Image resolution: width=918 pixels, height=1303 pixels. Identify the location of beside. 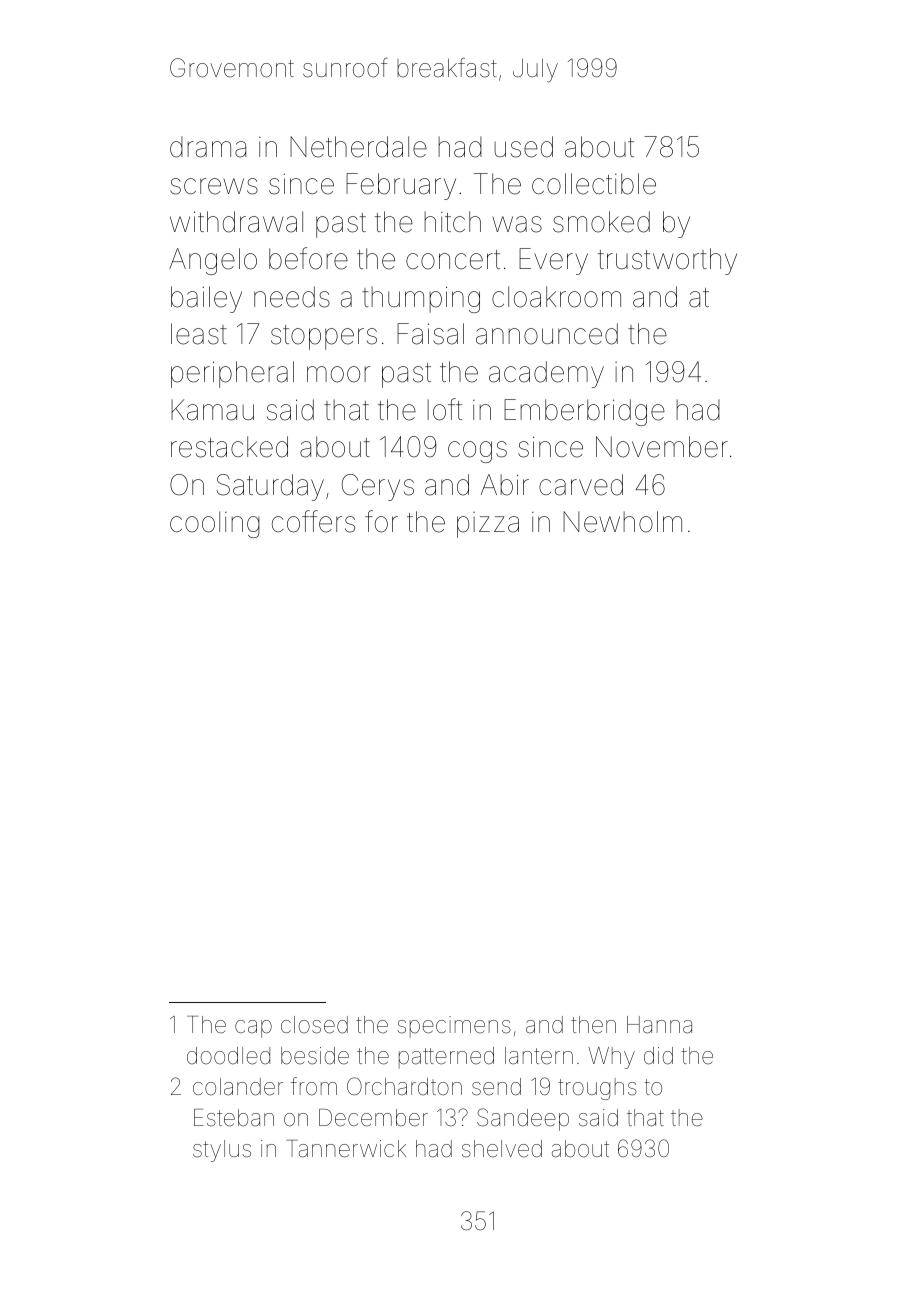
(315, 1056).
